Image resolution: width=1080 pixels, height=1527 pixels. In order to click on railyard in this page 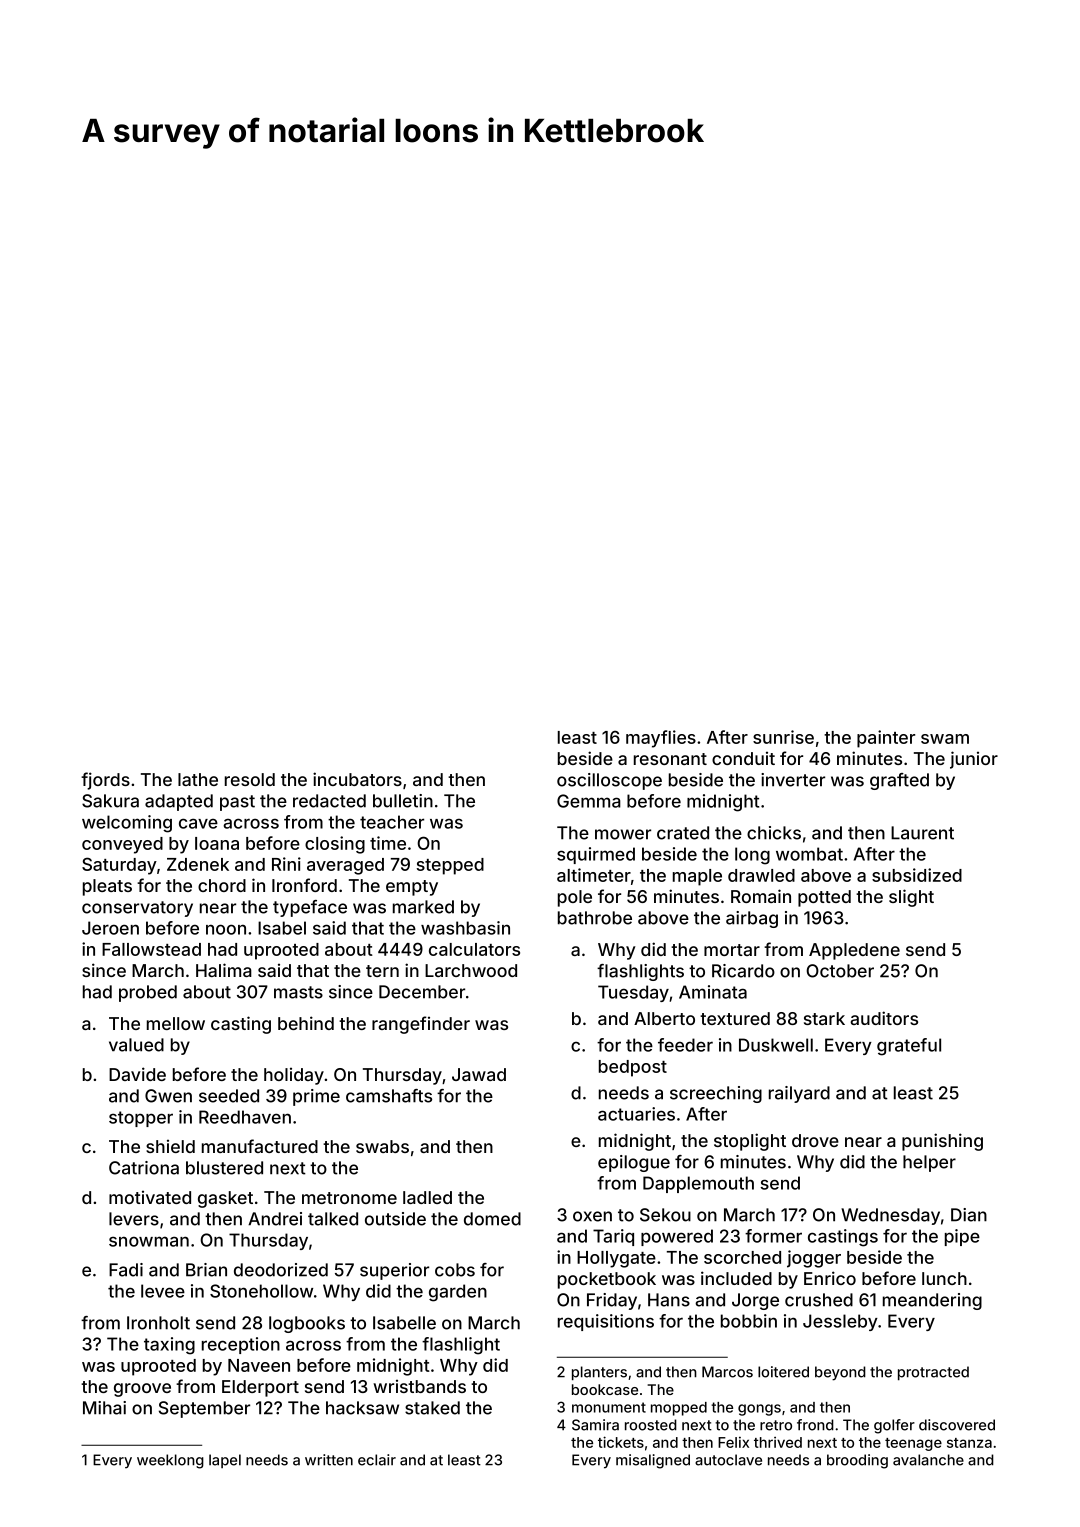, I will do `click(799, 1094)`.
